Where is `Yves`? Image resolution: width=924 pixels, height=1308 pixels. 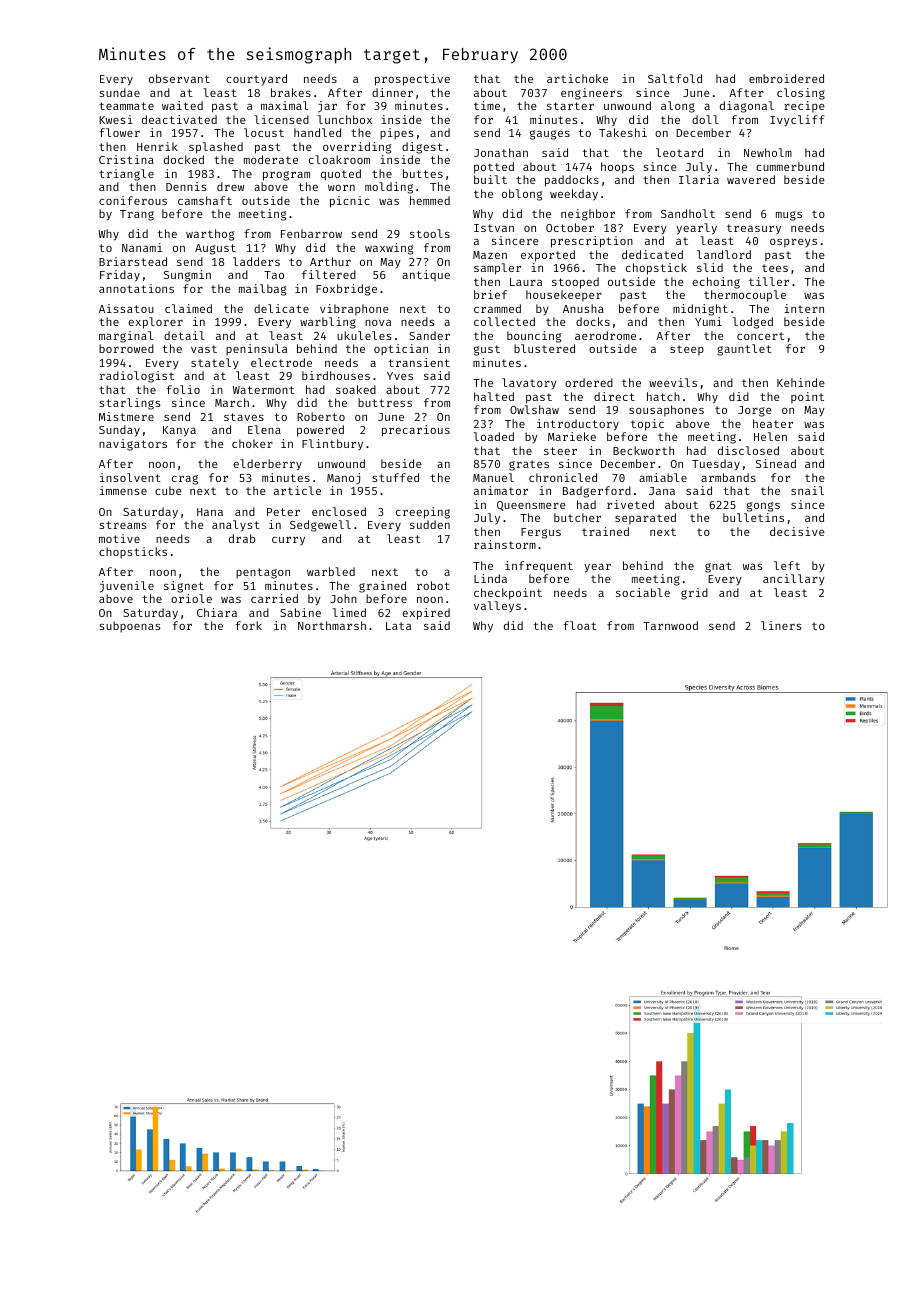
Yves is located at coordinates (400, 376).
